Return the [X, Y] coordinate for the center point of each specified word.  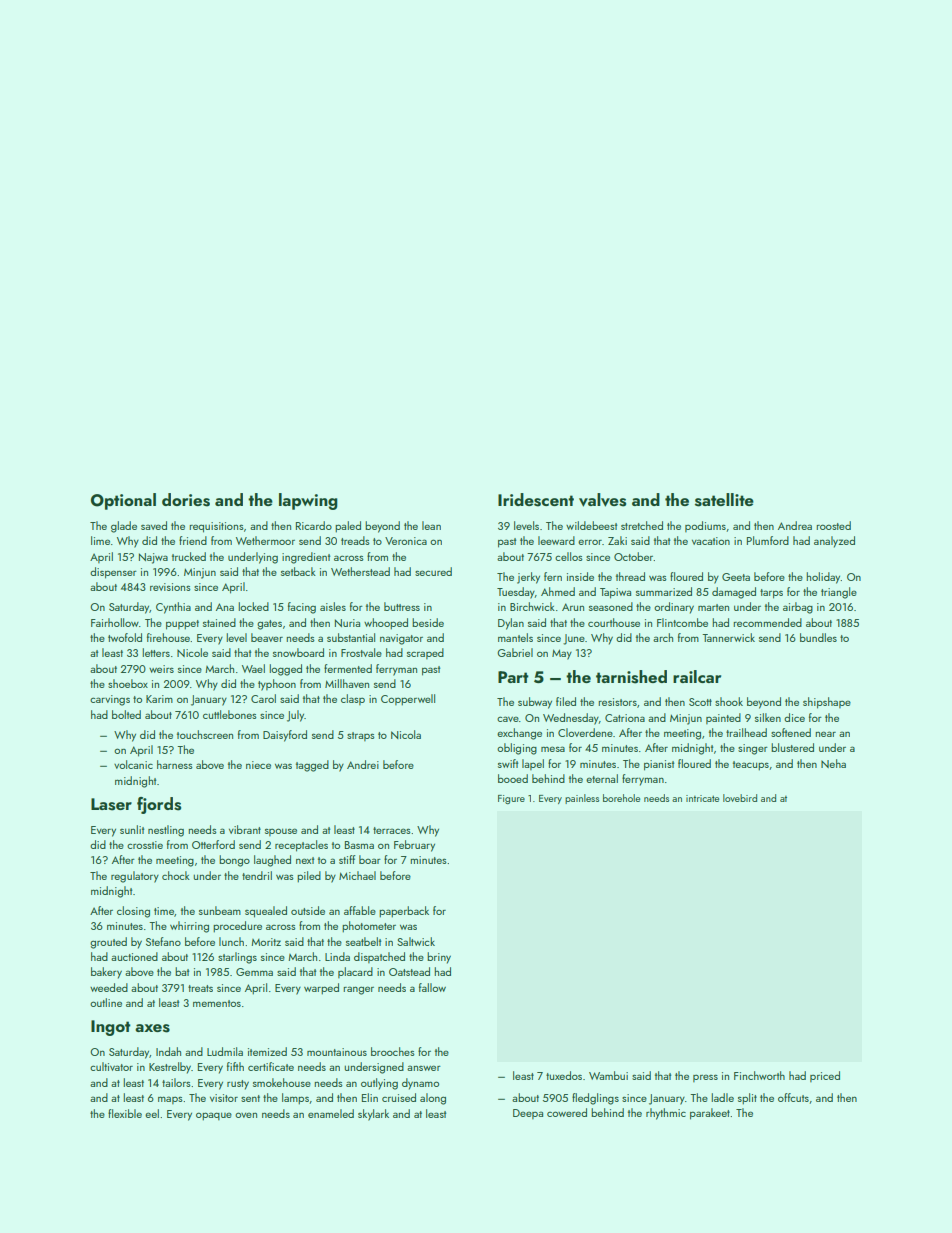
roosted [833, 525]
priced [825, 1076]
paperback [404, 912]
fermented [348, 668]
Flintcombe [682, 622]
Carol [263, 698]
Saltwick [416, 941]
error [590, 542]
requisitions [216, 527]
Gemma [254, 972]
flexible [125, 1113]
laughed [272, 861]
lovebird [740, 798]
